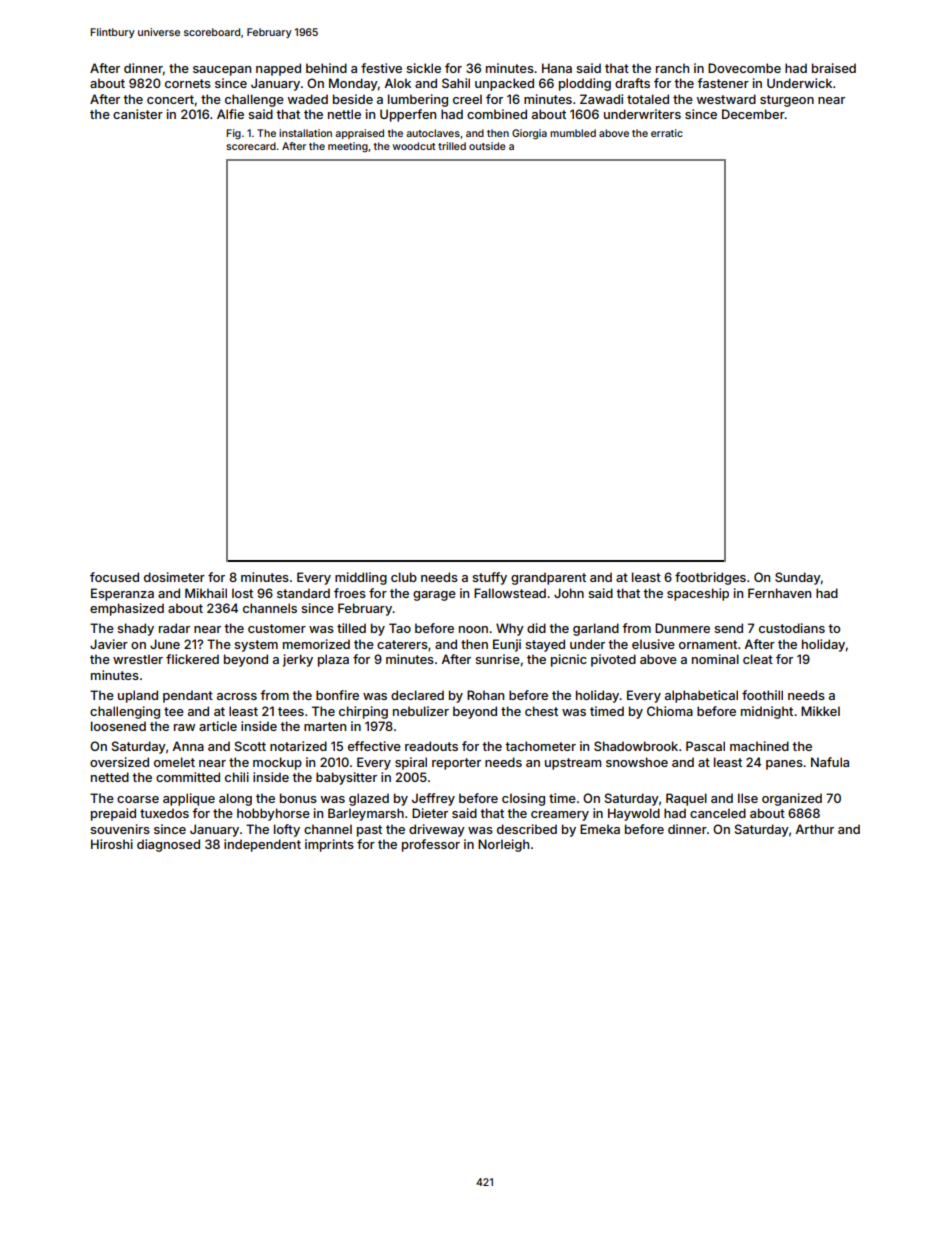 Image resolution: width=952 pixels, height=1233 pixels. Describe the element at coordinates (814, 829) in the screenshot. I see `Arthur` at that location.
